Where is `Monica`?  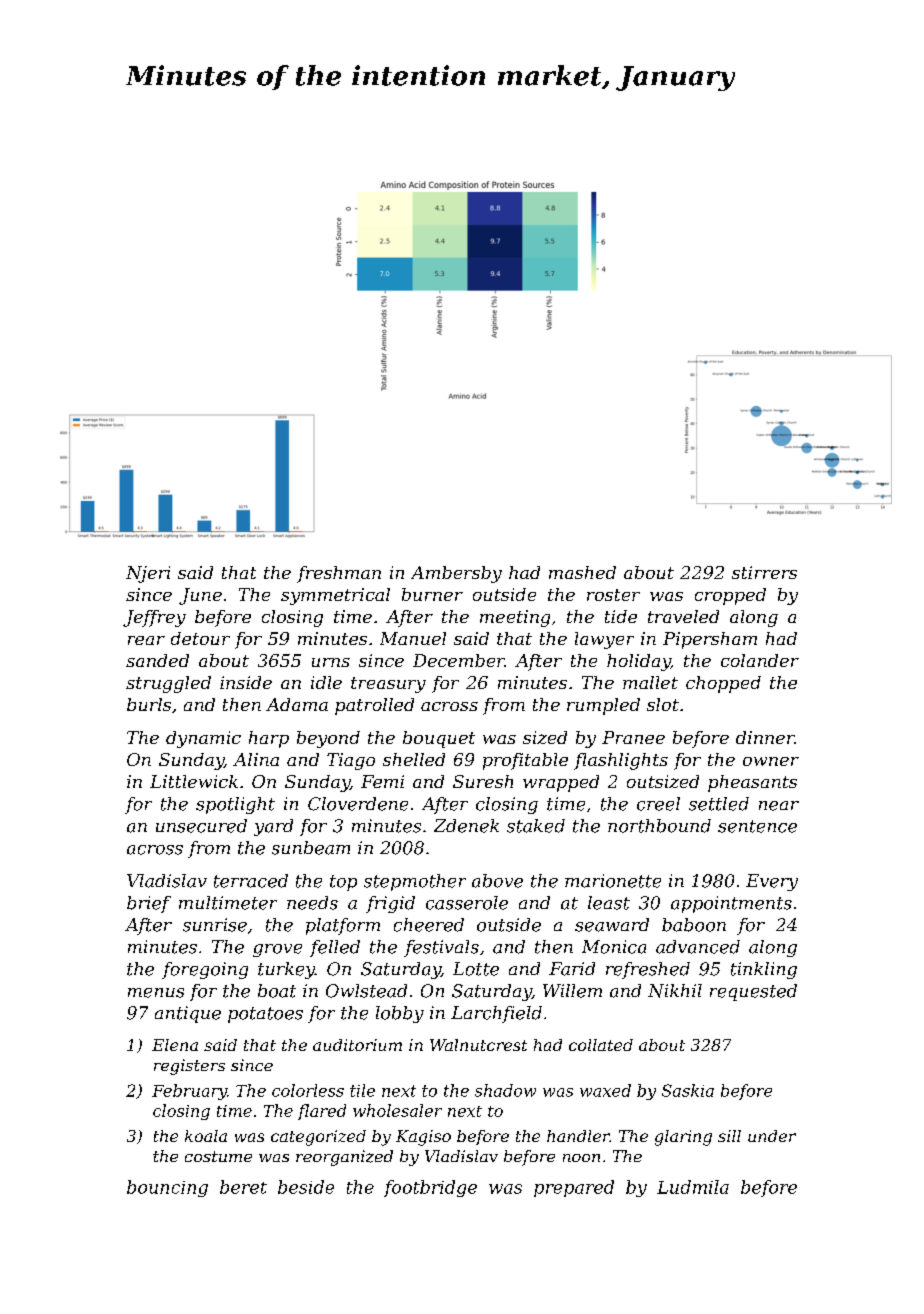 Monica is located at coordinates (614, 947).
